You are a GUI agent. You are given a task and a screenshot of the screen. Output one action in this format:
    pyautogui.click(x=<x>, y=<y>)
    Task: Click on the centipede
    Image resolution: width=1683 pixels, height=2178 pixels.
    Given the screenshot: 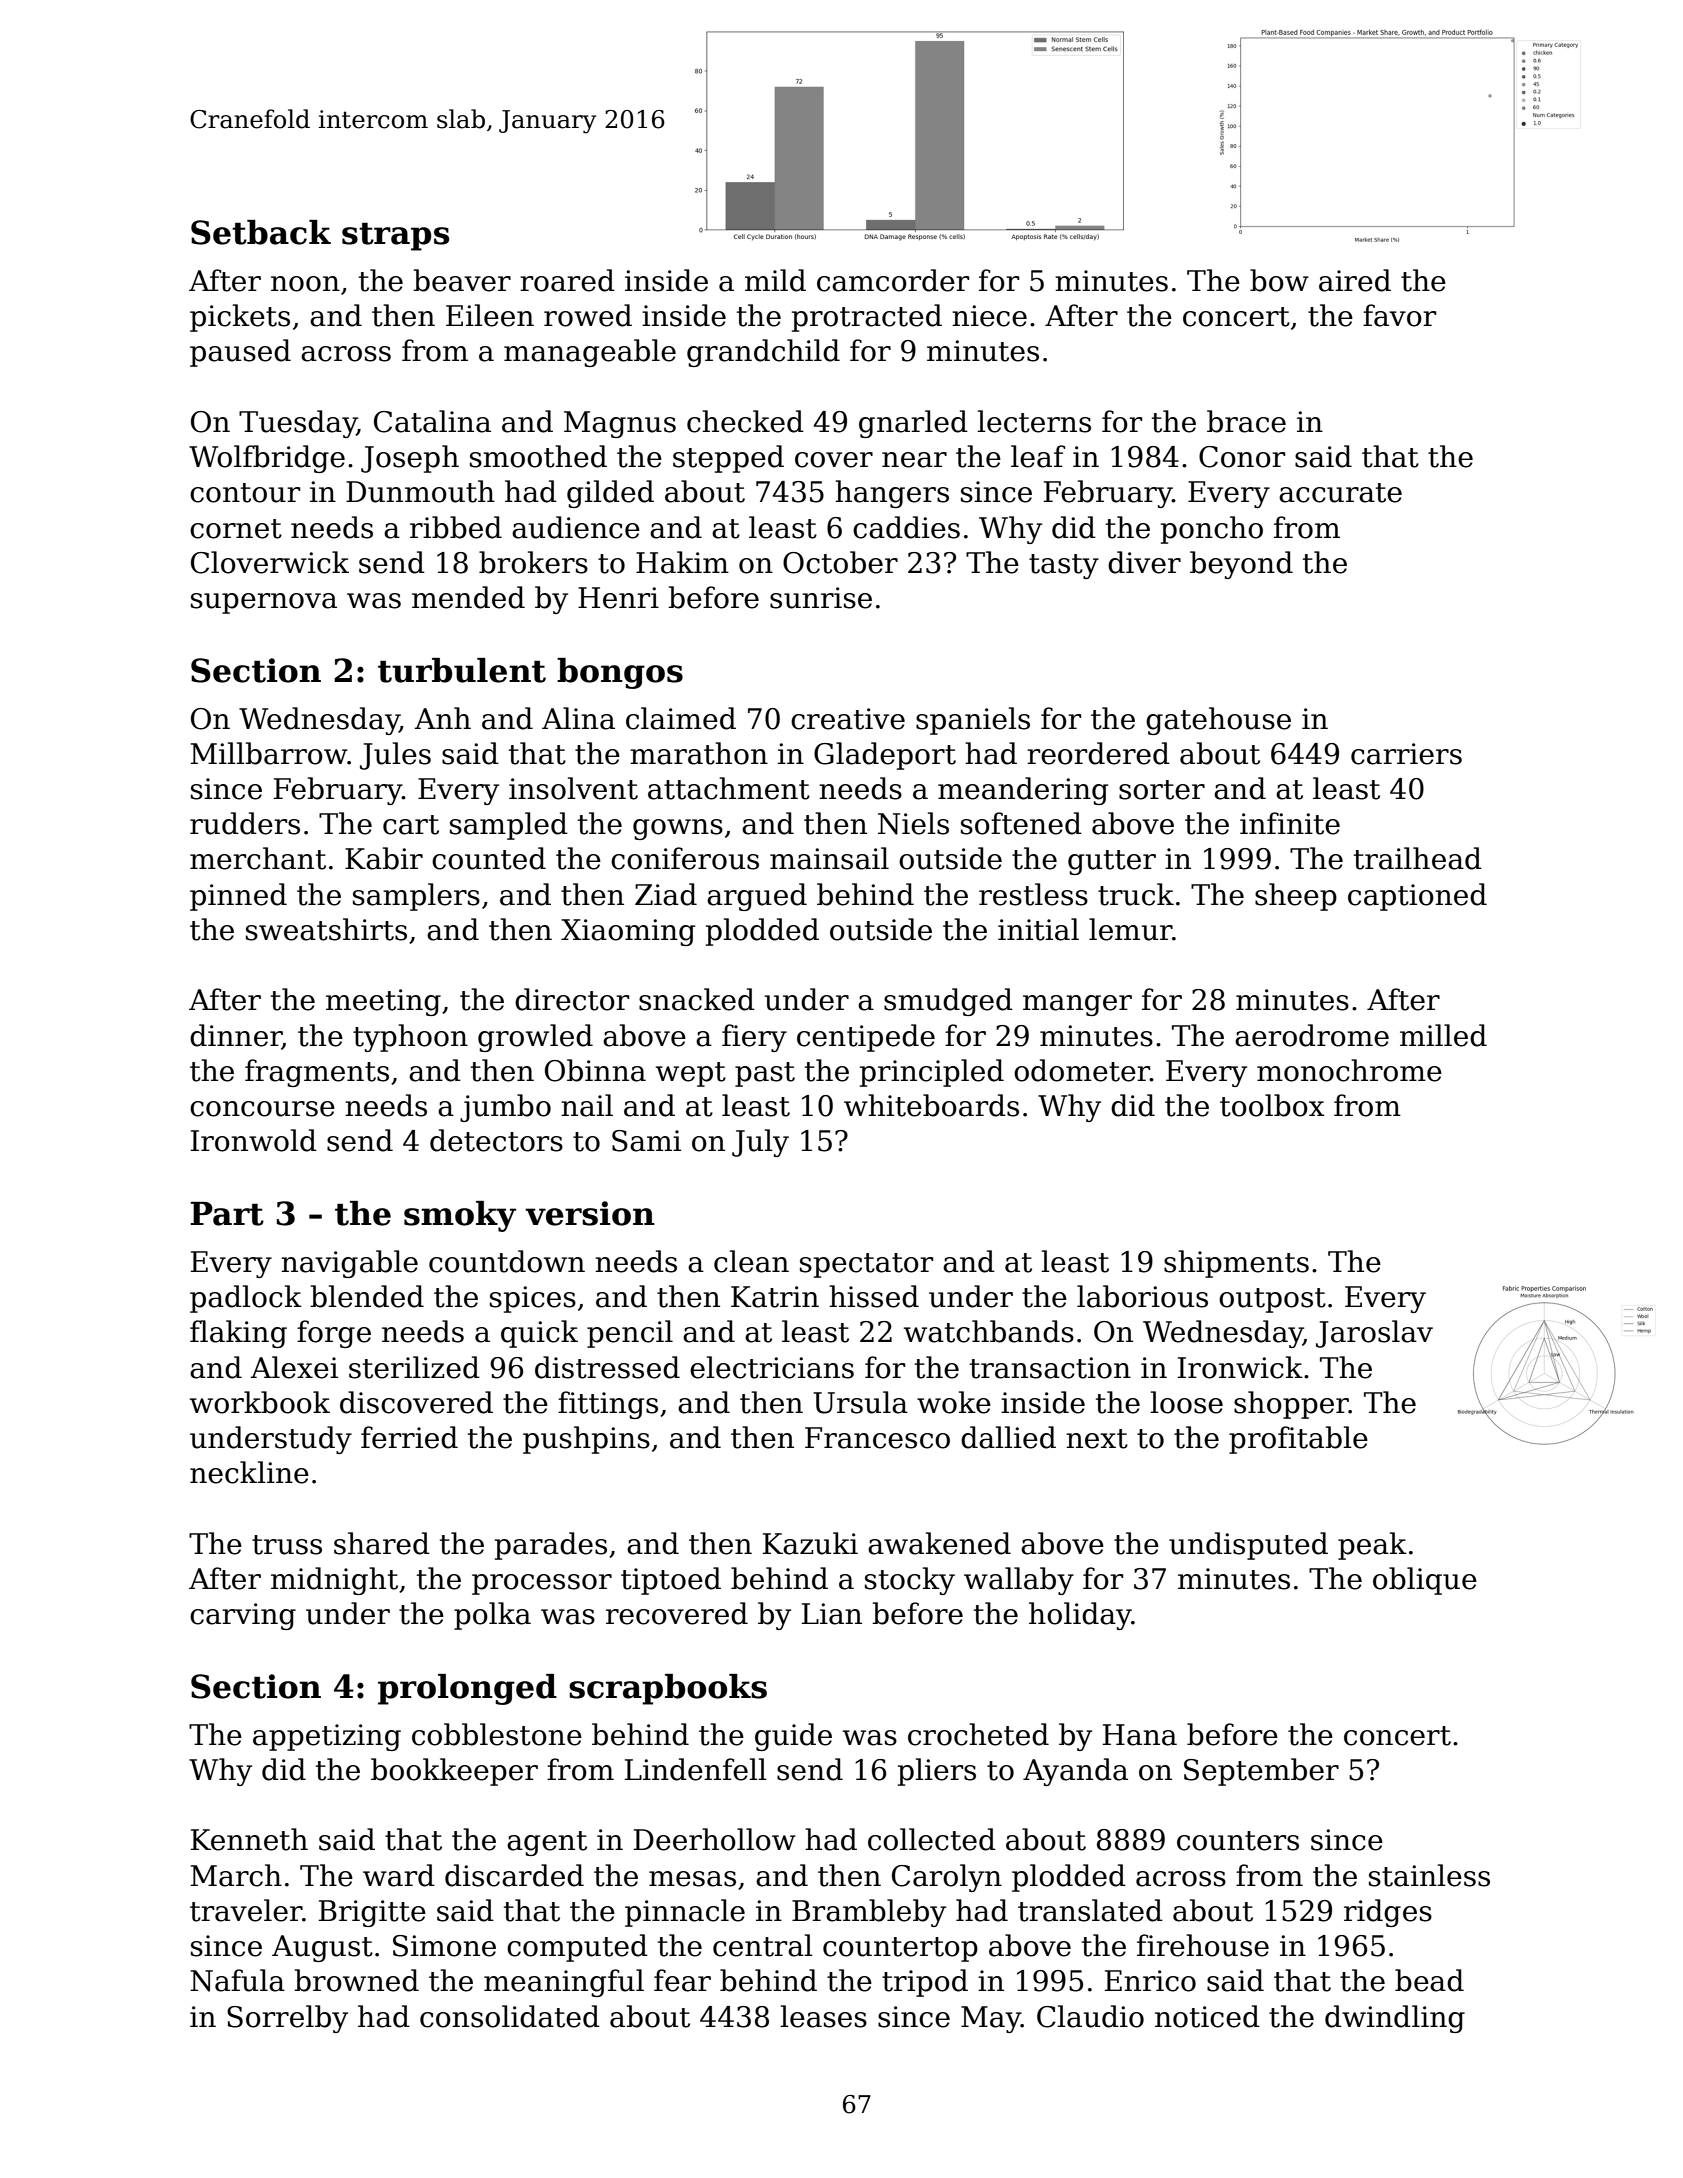 What is the action you would take?
    pyautogui.click(x=866, y=1038)
